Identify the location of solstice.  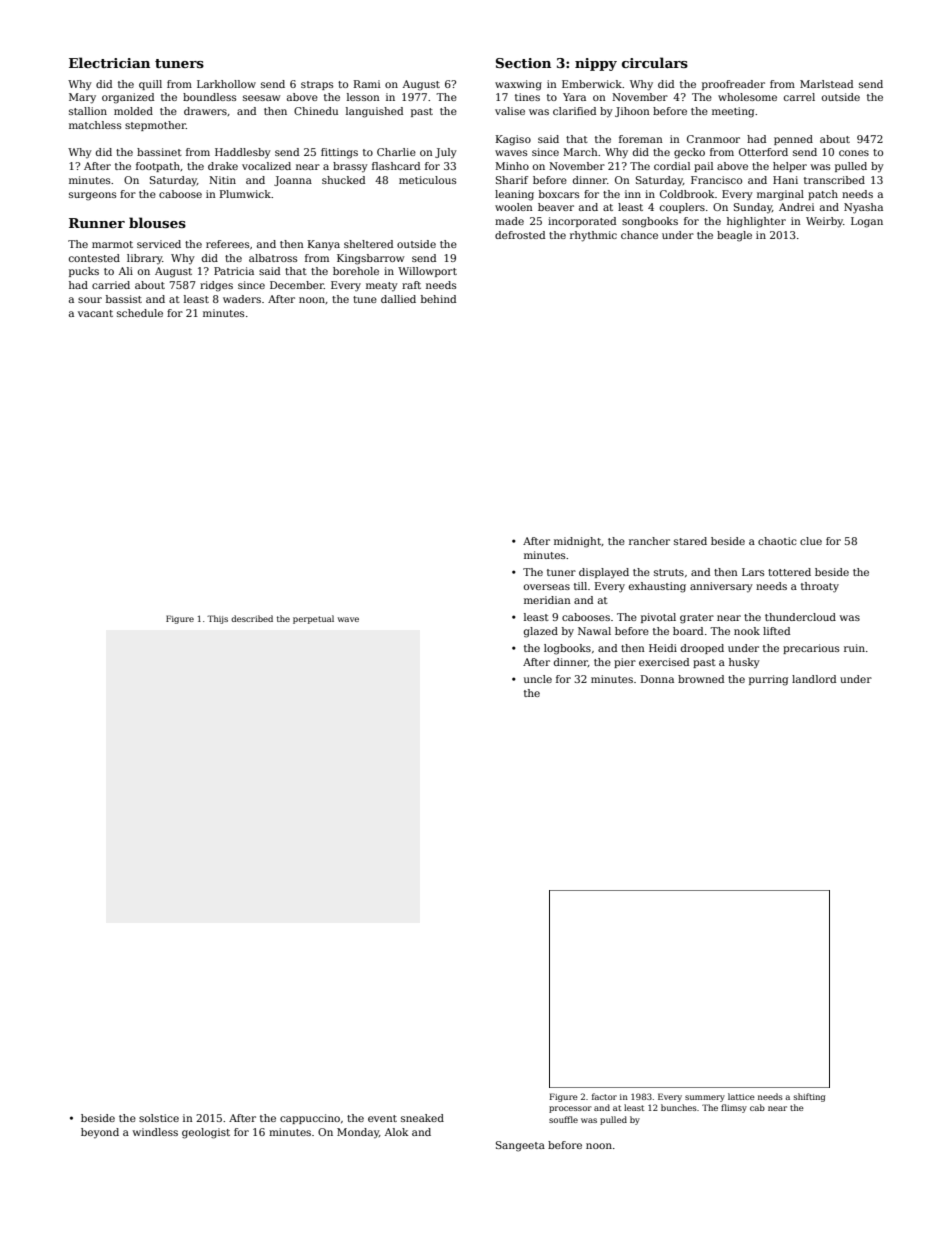
(159, 1118).
